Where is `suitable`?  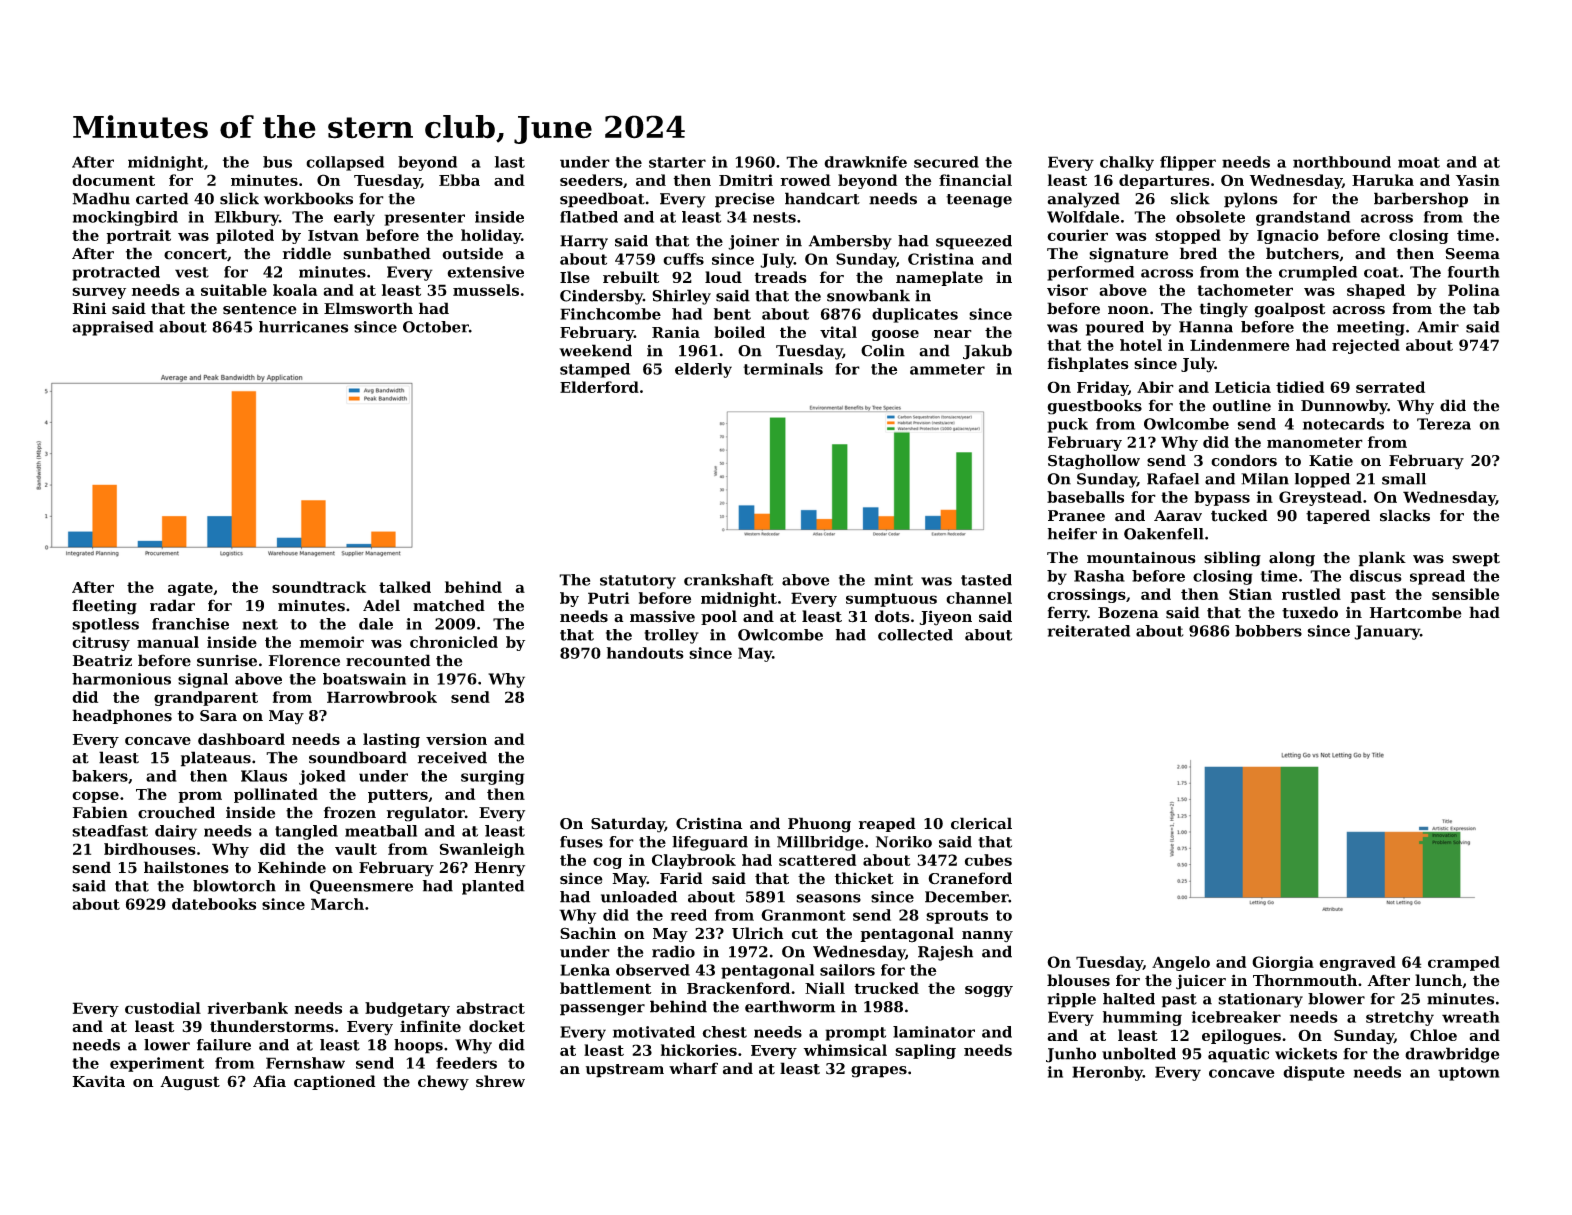 suitable is located at coordinates (234, 290).
